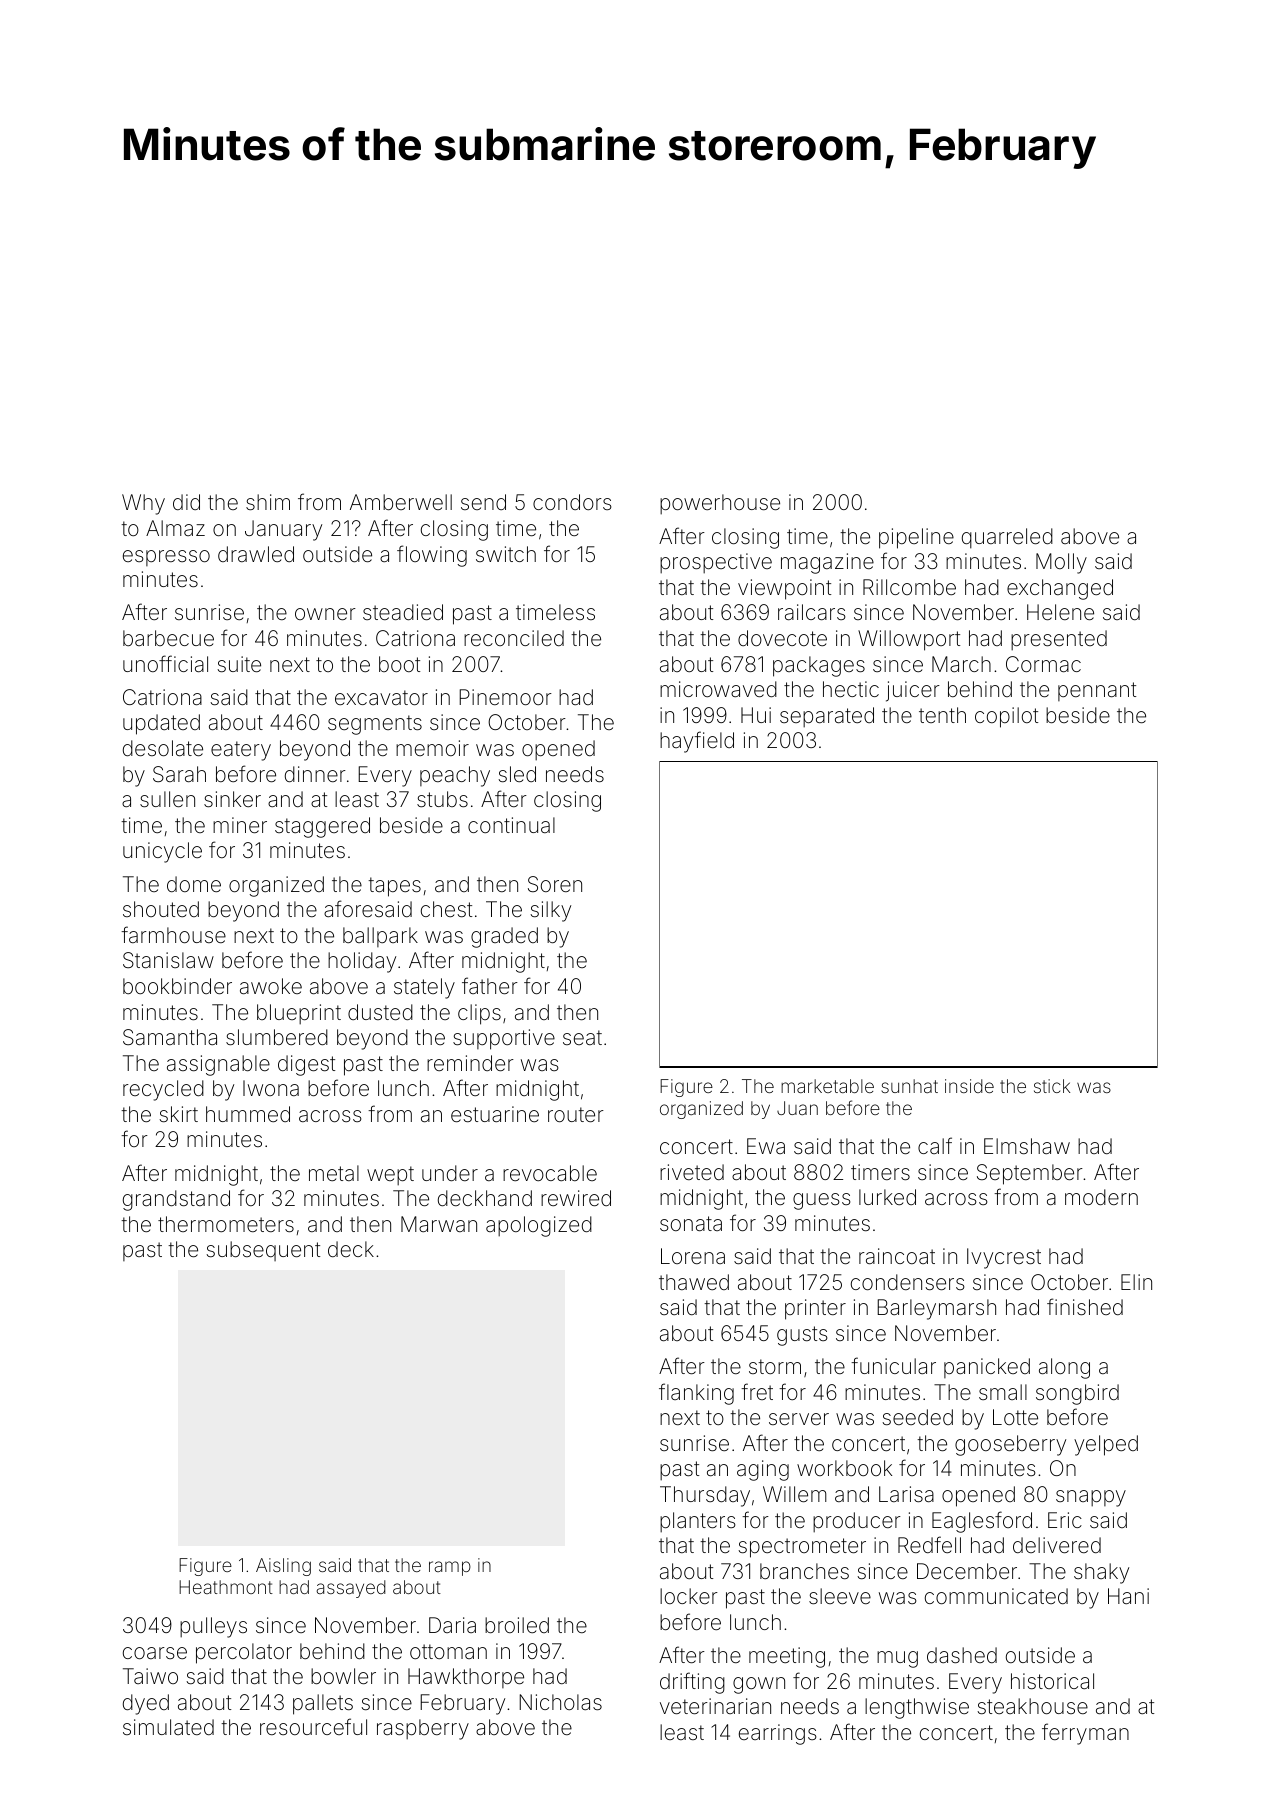 This screenshot has height=1810, width=1280. Describe the element at coordinates (720, 504) in the screenshot. I see `powerhouse` at that location.
